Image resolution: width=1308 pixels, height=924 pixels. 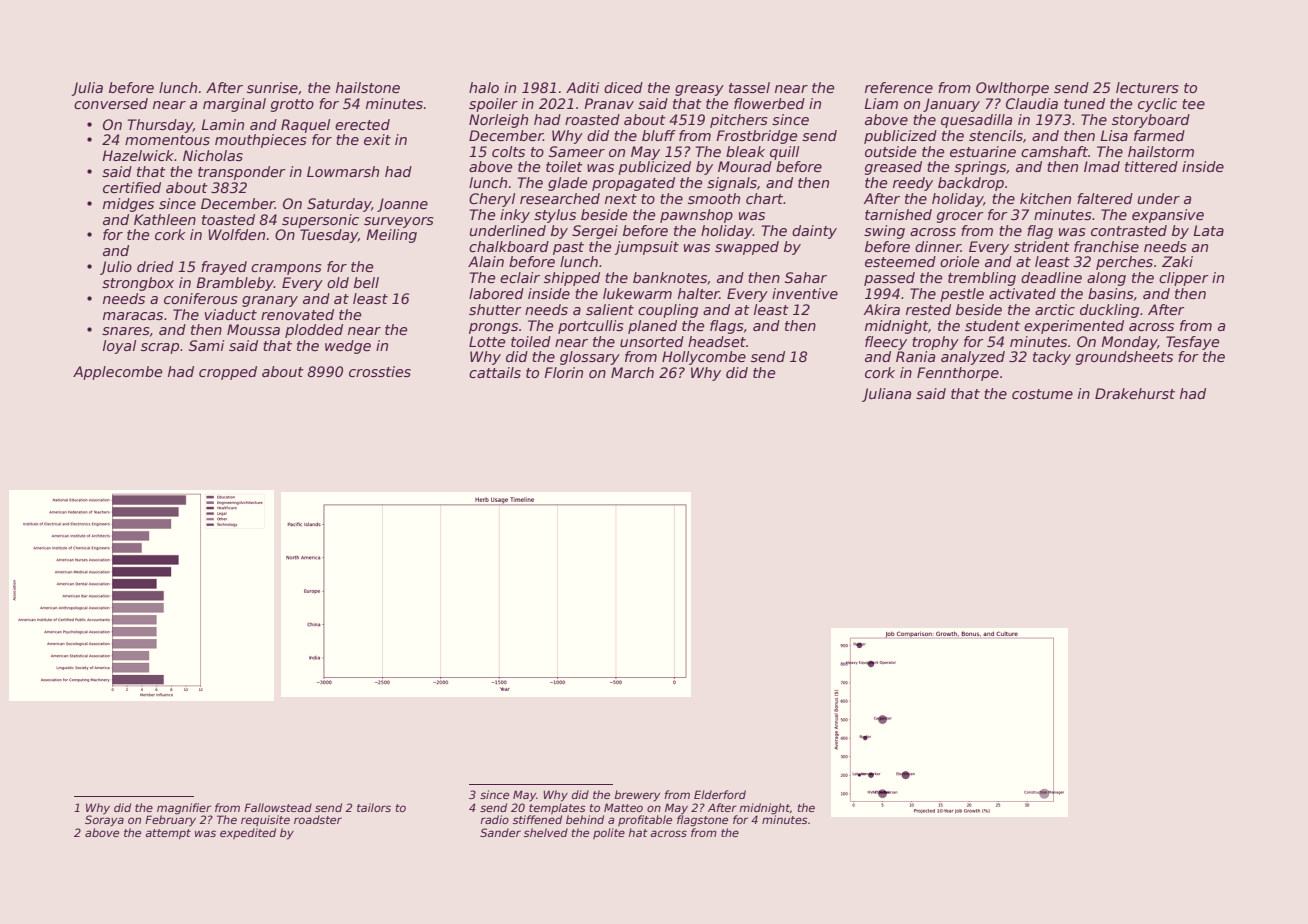 I want to click on Drakehurst, so click(x=1135, y=393).
